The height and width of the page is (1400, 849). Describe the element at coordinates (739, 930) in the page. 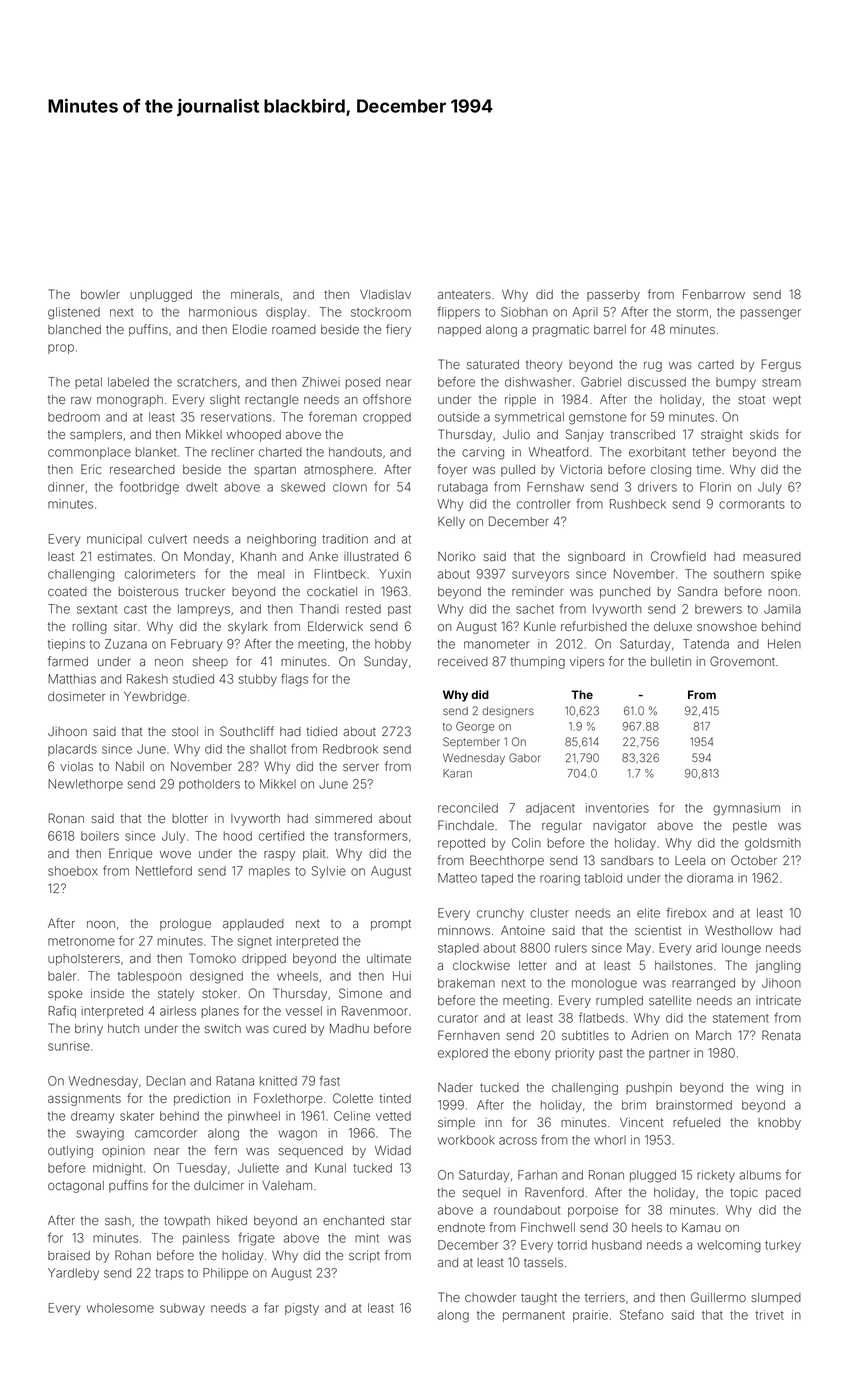

I see `Westhollow` at that location.
